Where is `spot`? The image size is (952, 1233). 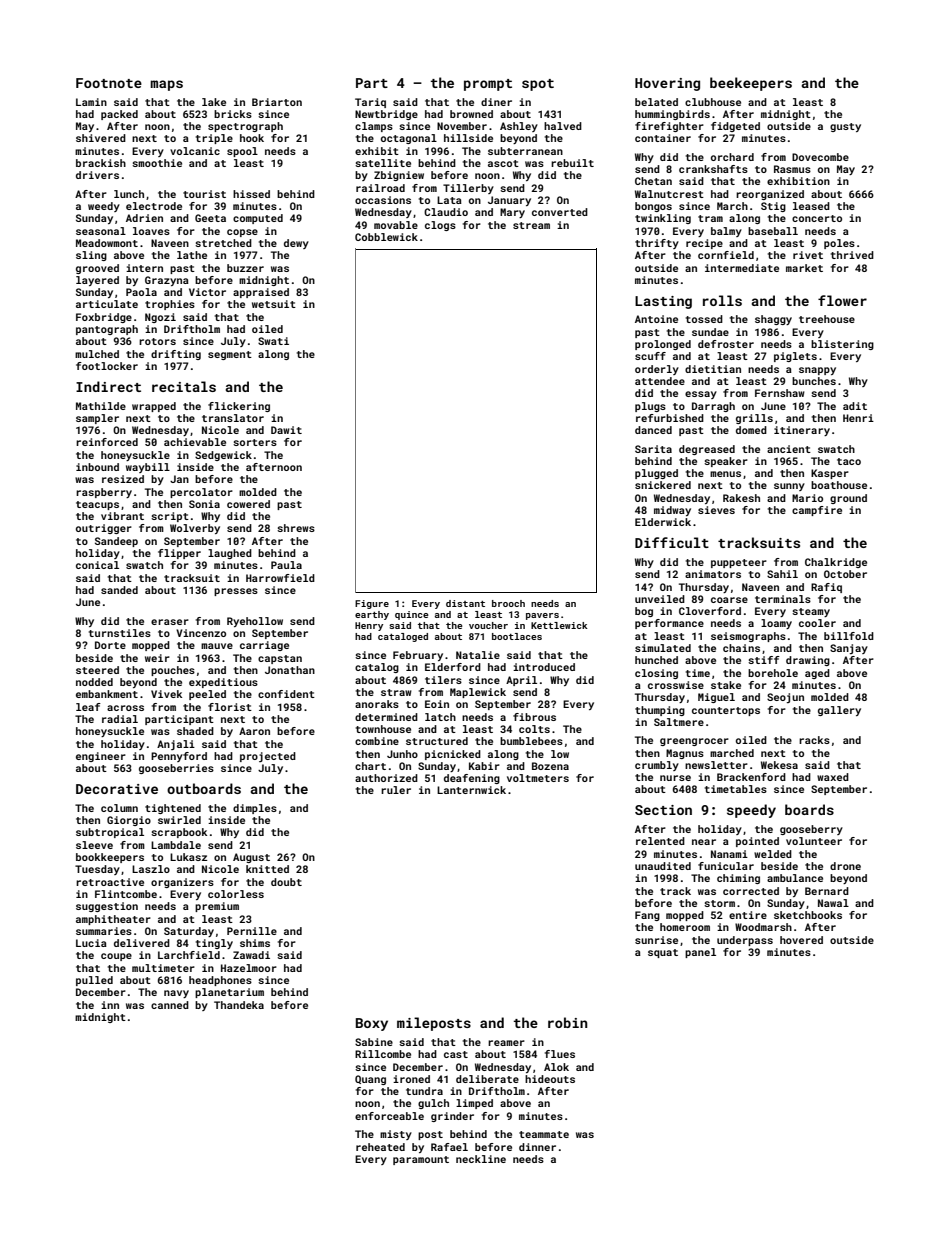 spot is located at coordinates (538, 85).
